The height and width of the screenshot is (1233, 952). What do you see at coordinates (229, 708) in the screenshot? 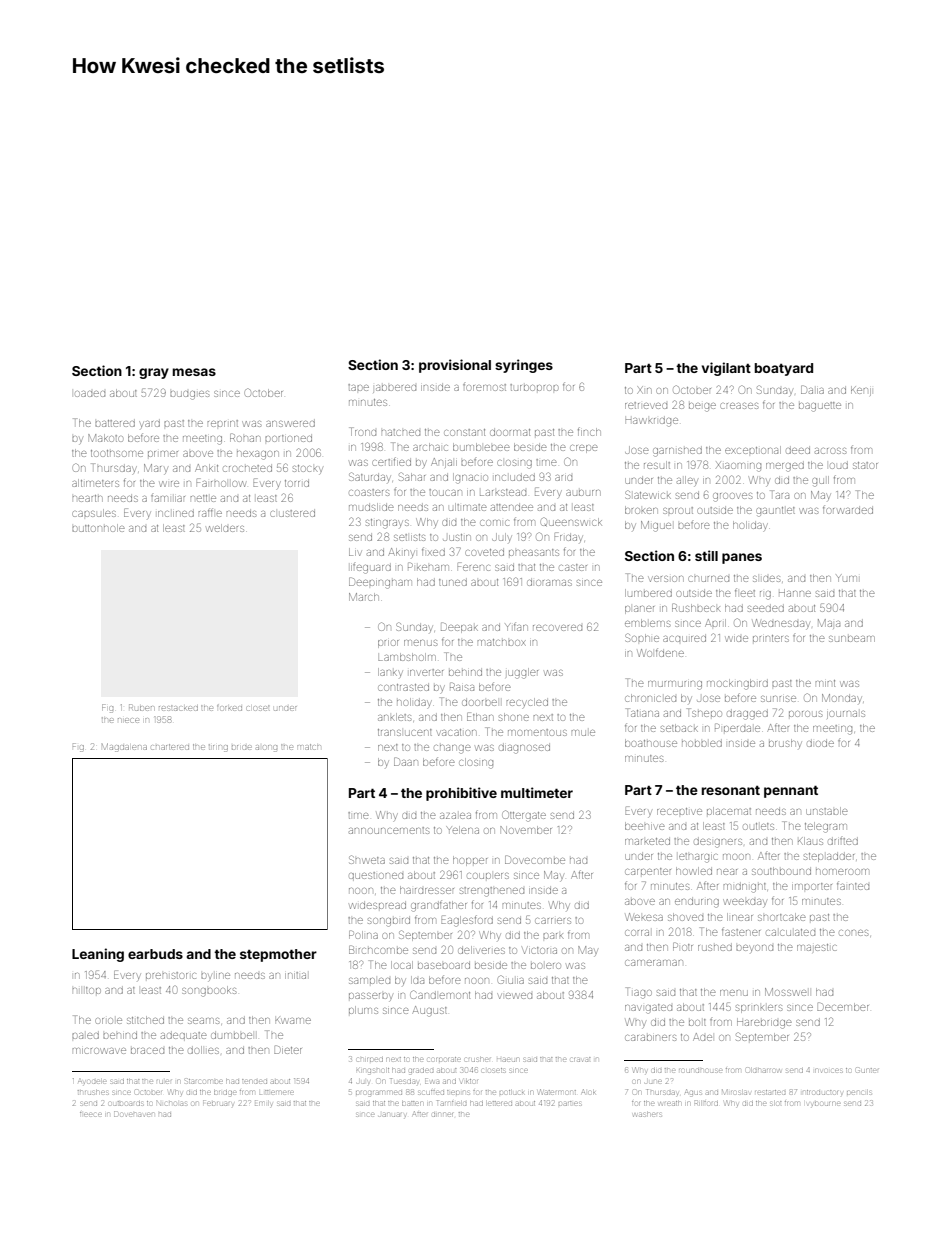
I see `forked` at bounding box center [229, 708].
